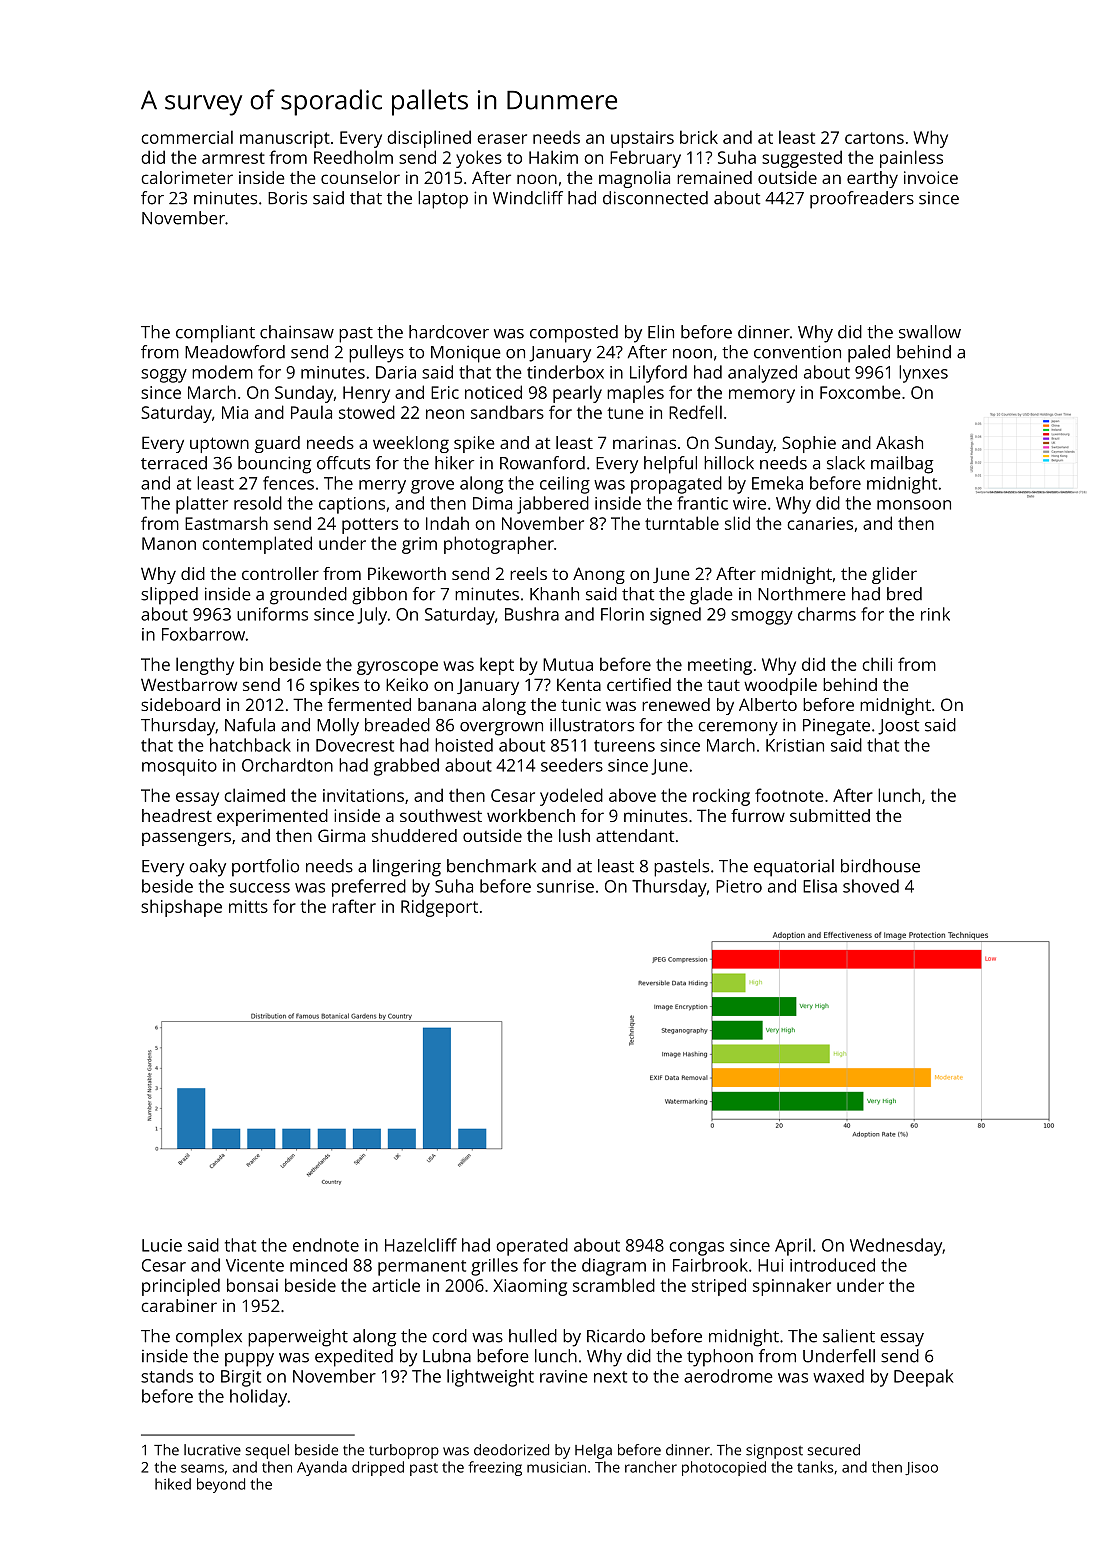 This page has height=1568, width=1109. Describe the element at coordinates (187, 177) in the page. I see `calorimeter` at that location.
